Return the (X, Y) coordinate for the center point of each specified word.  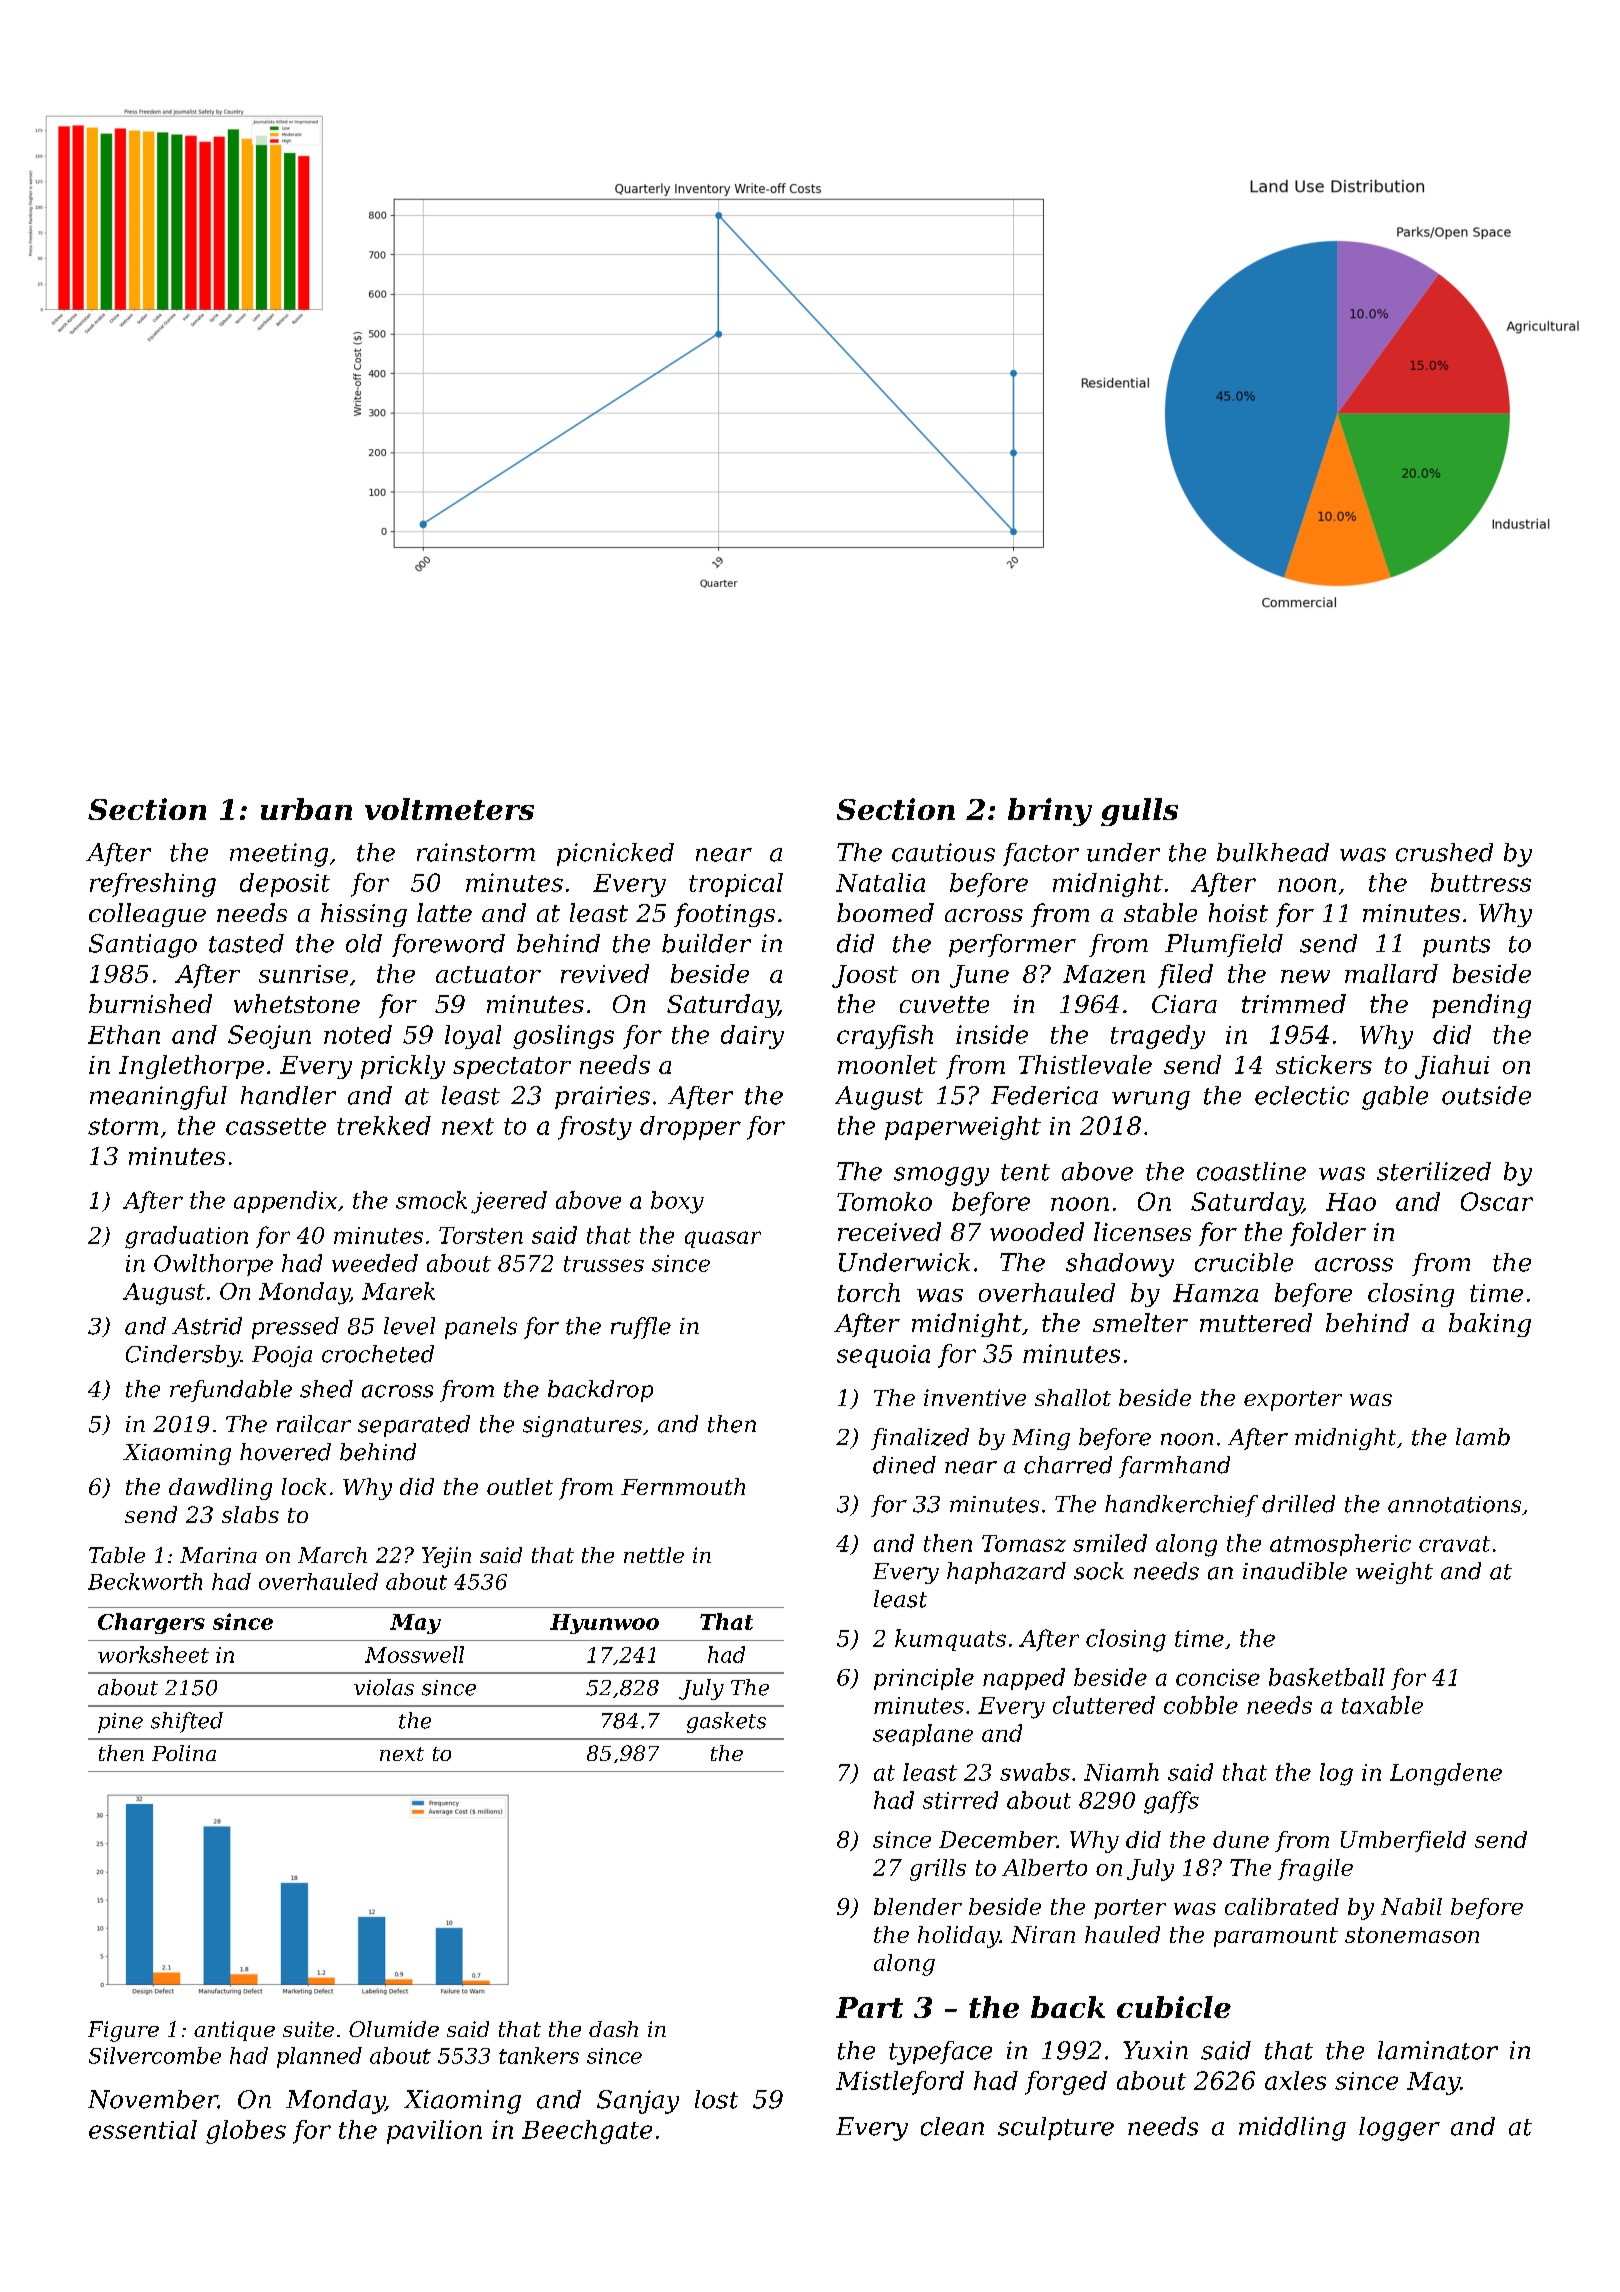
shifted (187, 1722)
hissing (364, 915)
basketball (1327, 1677)
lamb (1483, 1437)
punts (1456, 946)
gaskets (726, 1722)
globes (246, 2132)
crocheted (378, 1354)
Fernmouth (683, 1486)
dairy (752, 1037)
